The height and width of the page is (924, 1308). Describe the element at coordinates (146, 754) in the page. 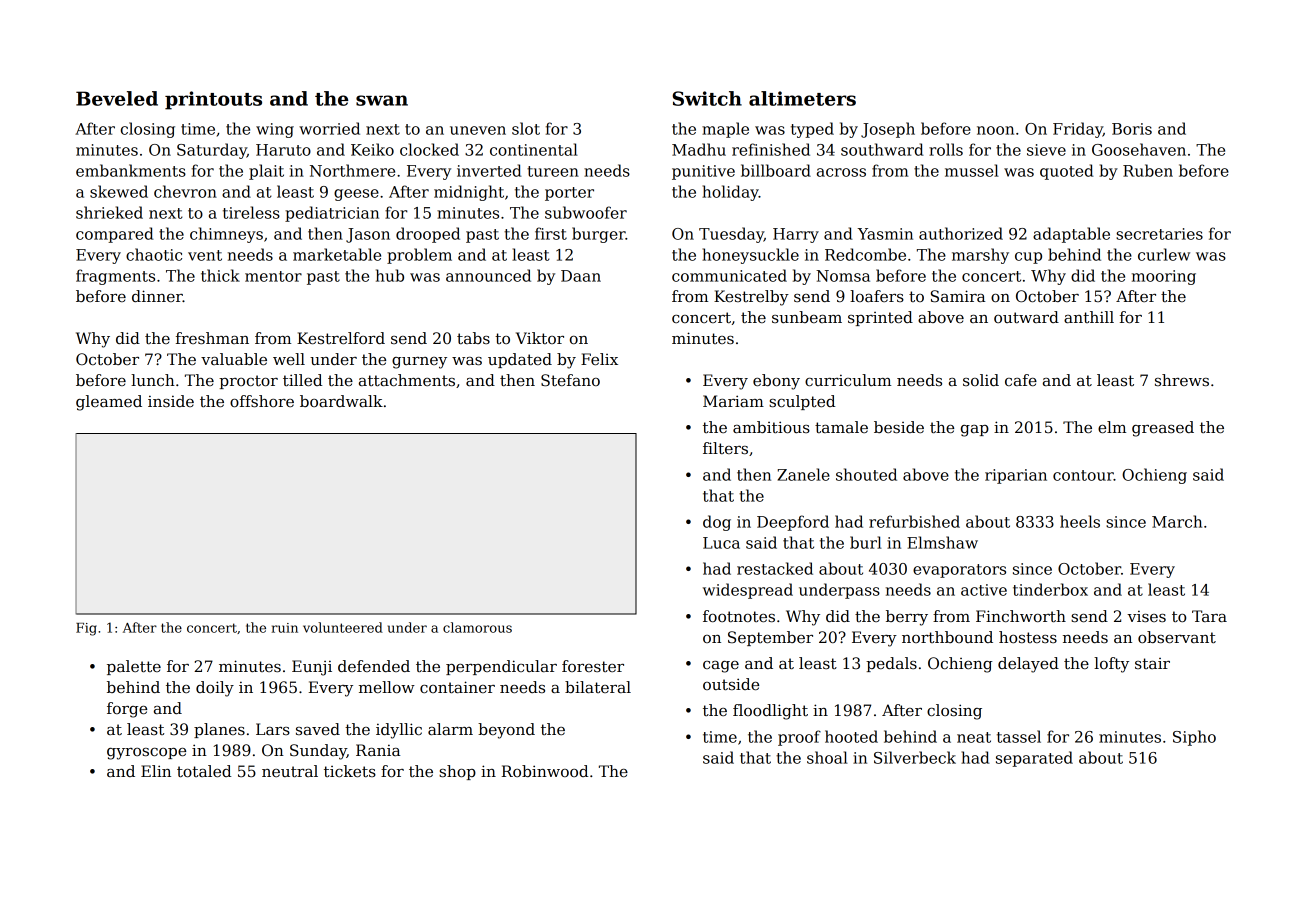

I see `gyroscope` at that location.
